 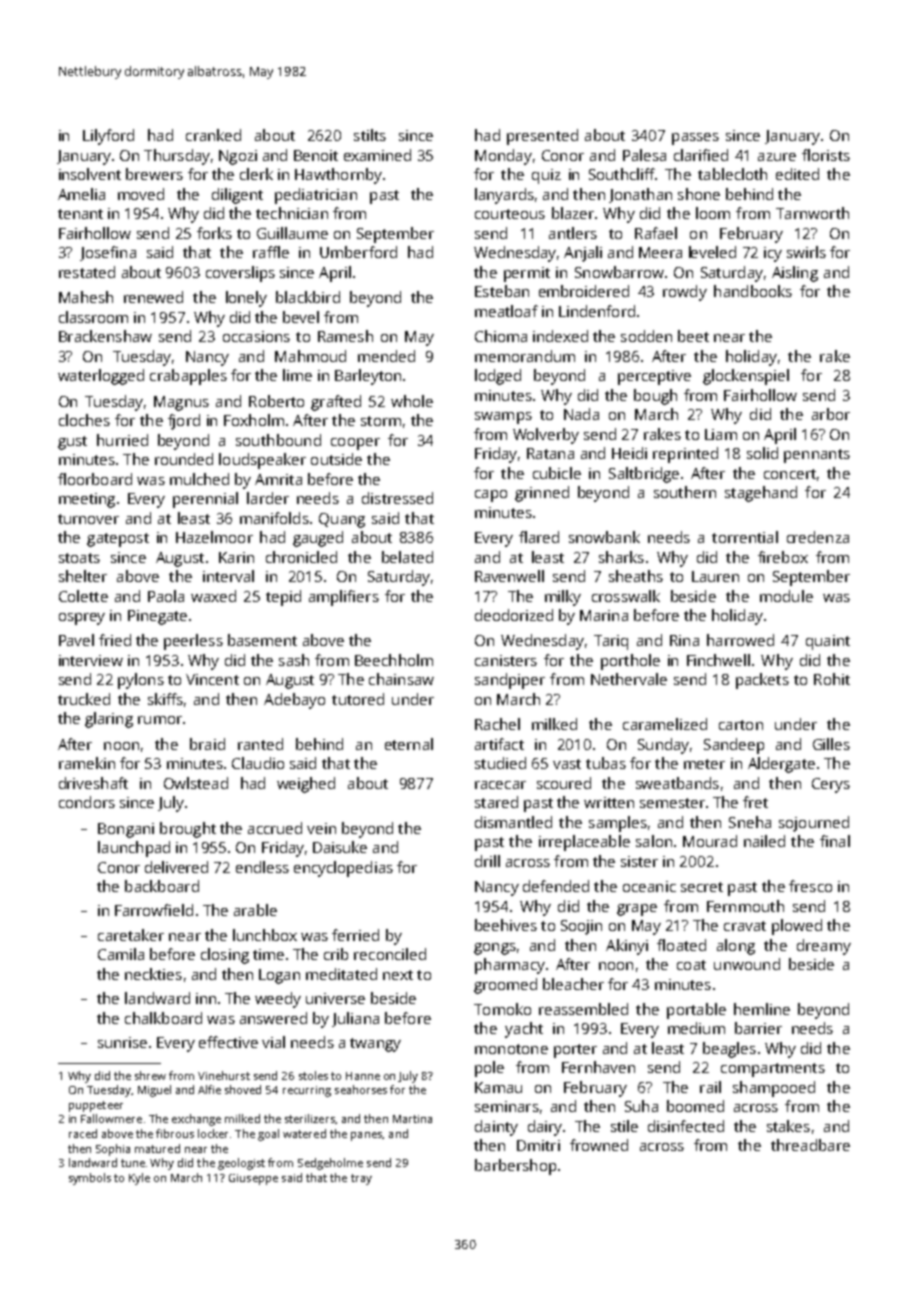 I want to click on Hawthornby, so click(x=338, y=176).
